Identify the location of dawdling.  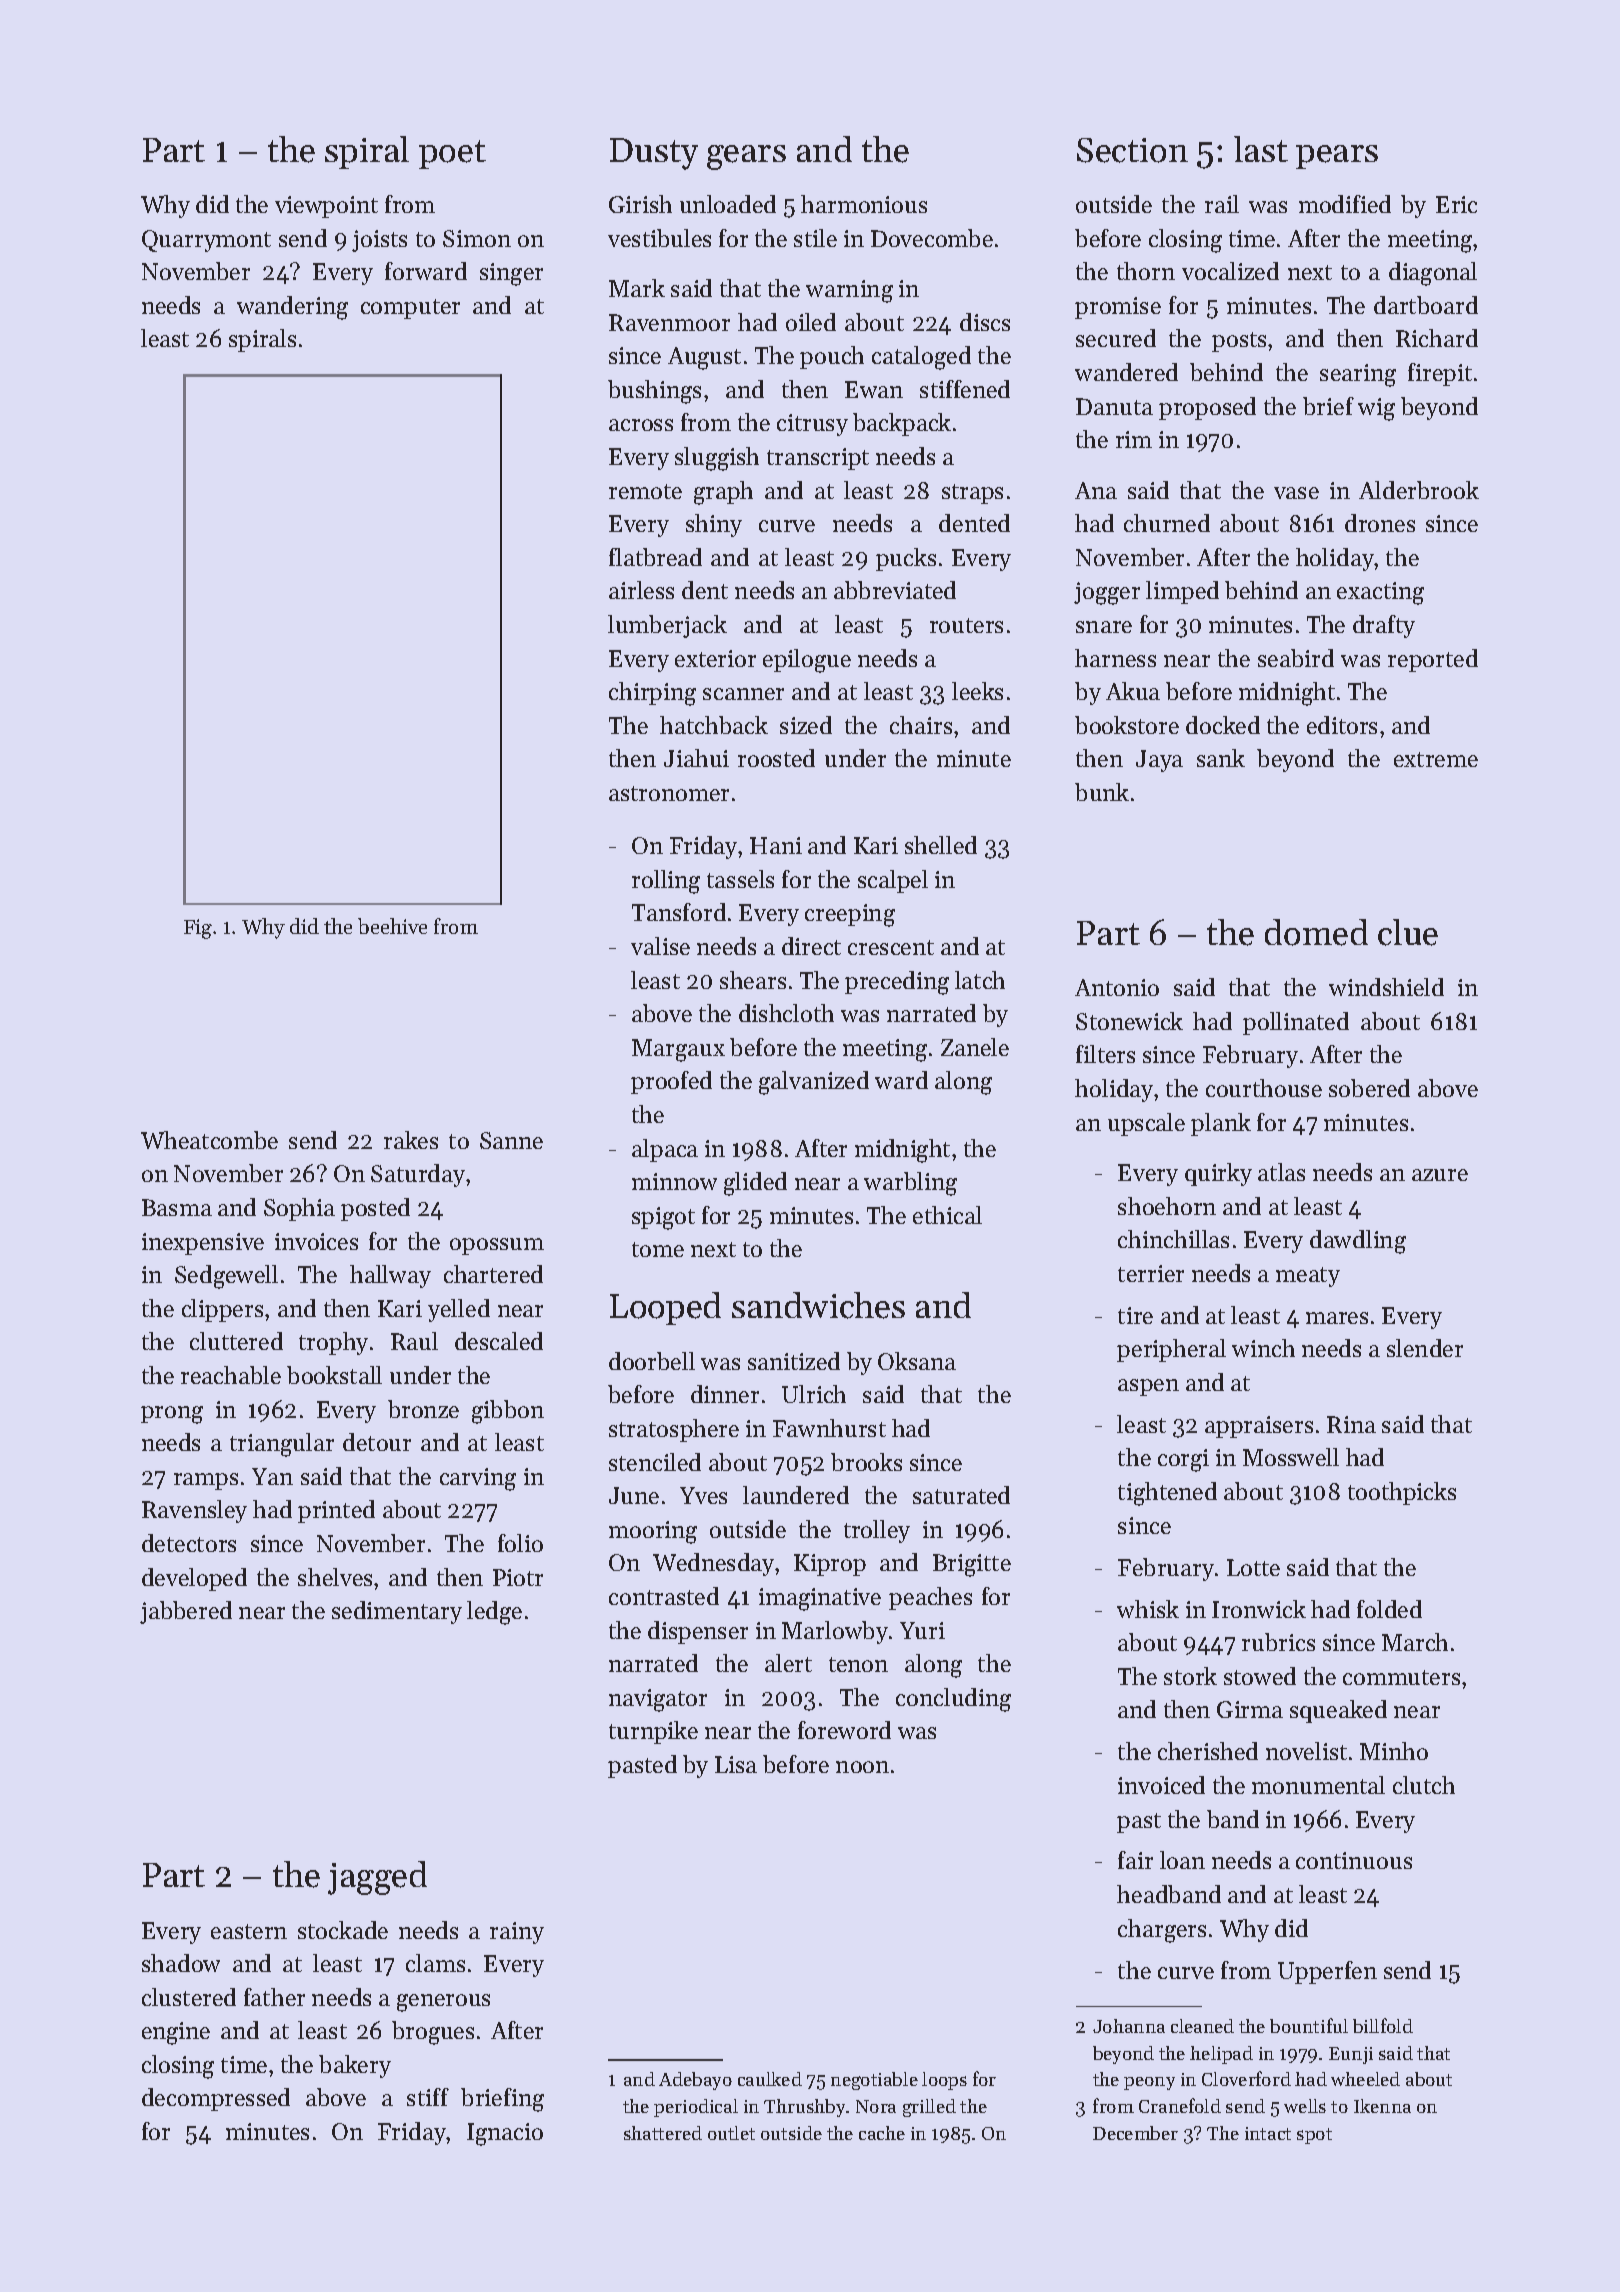
(1358, 1242).
